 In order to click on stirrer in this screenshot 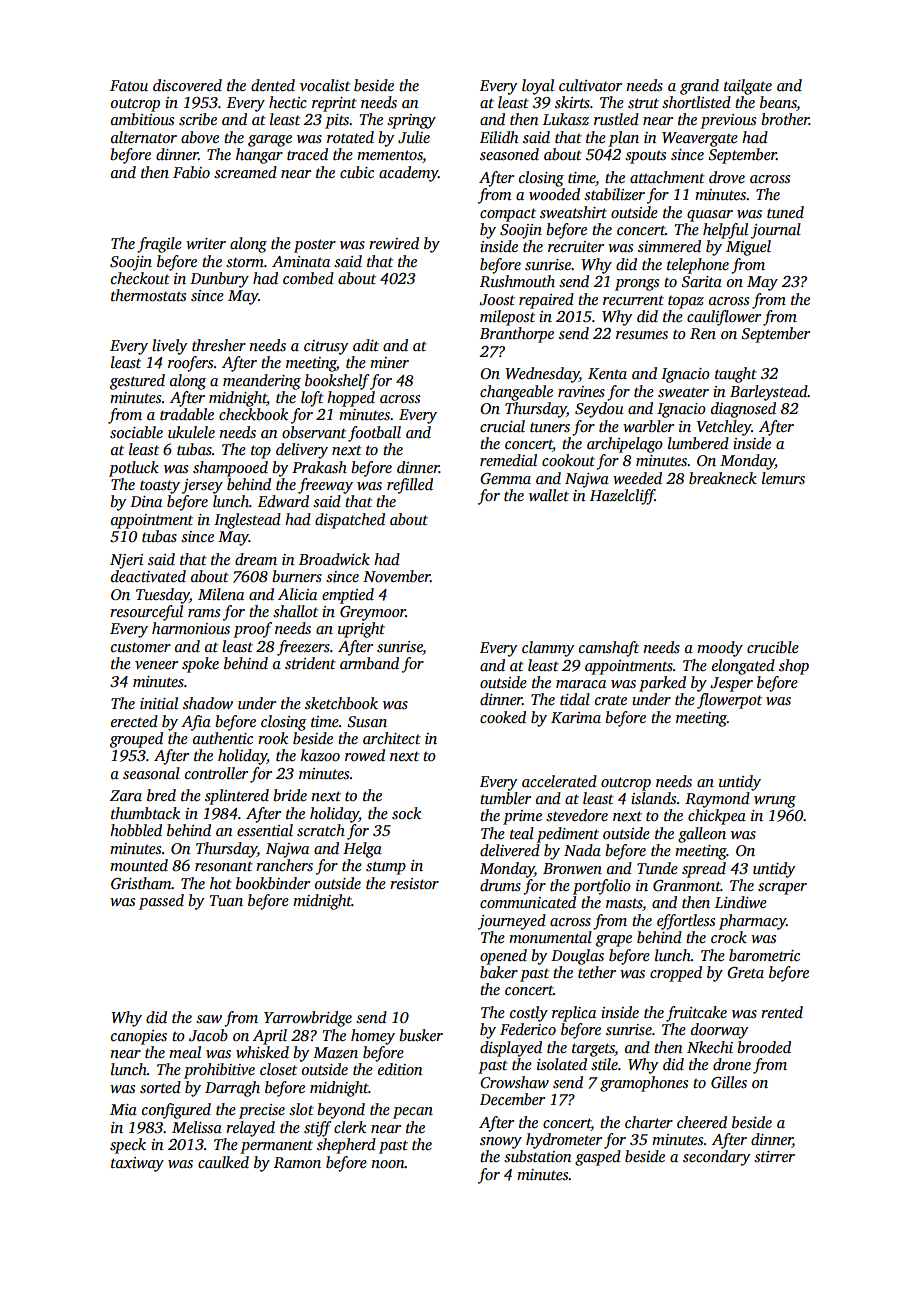, I will do `click(774, 1156)`.
